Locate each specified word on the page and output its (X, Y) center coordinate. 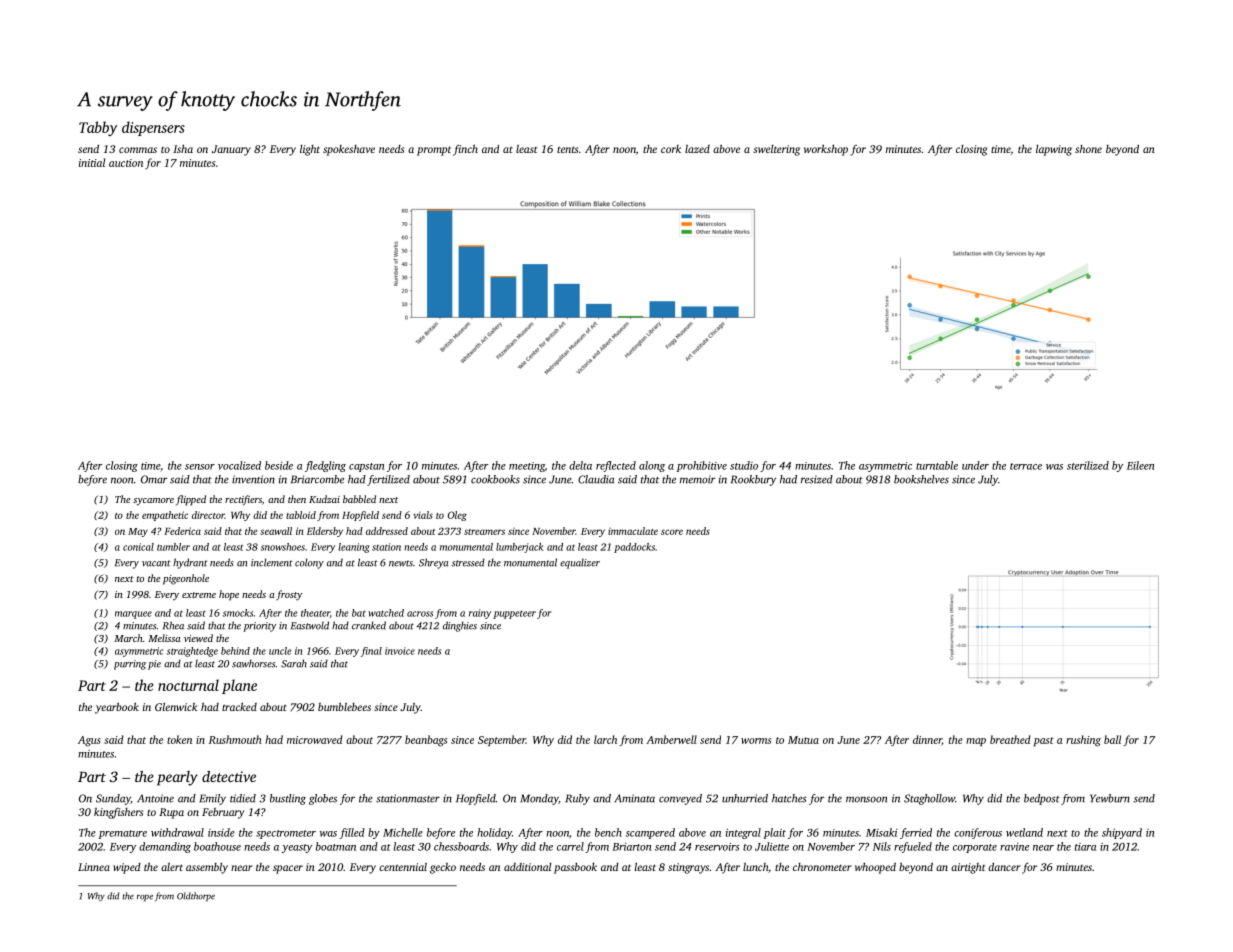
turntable (937, 465)
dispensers (153, 128)
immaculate (633, 531)
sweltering (776, 150)
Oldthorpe (196, 897)
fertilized (388, 480)
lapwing (1054, 150)
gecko (443, 868)
